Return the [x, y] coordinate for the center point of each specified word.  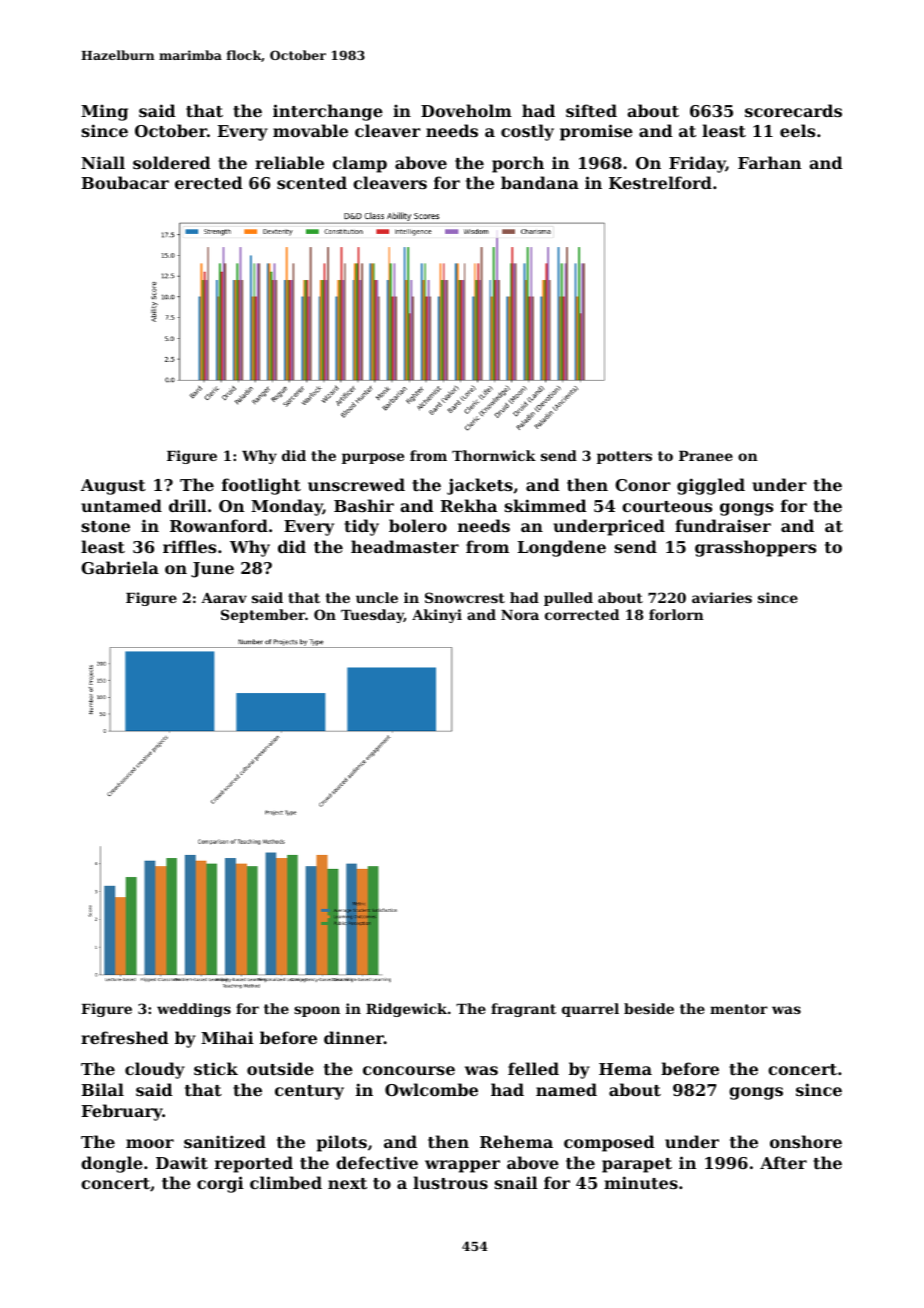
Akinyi [437, 616]
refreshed [125, 1037]
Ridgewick [406, 1010]
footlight [261, 486]
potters [624, 457]
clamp [360, 164]
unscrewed [356, 484]
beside [649, 1008]
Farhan [769, 162]
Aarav [224, 598]
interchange [328, 112]
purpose [373, 458]
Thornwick [494, 455]
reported [254, 1164]
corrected [582, 614]
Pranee [706, 456]
